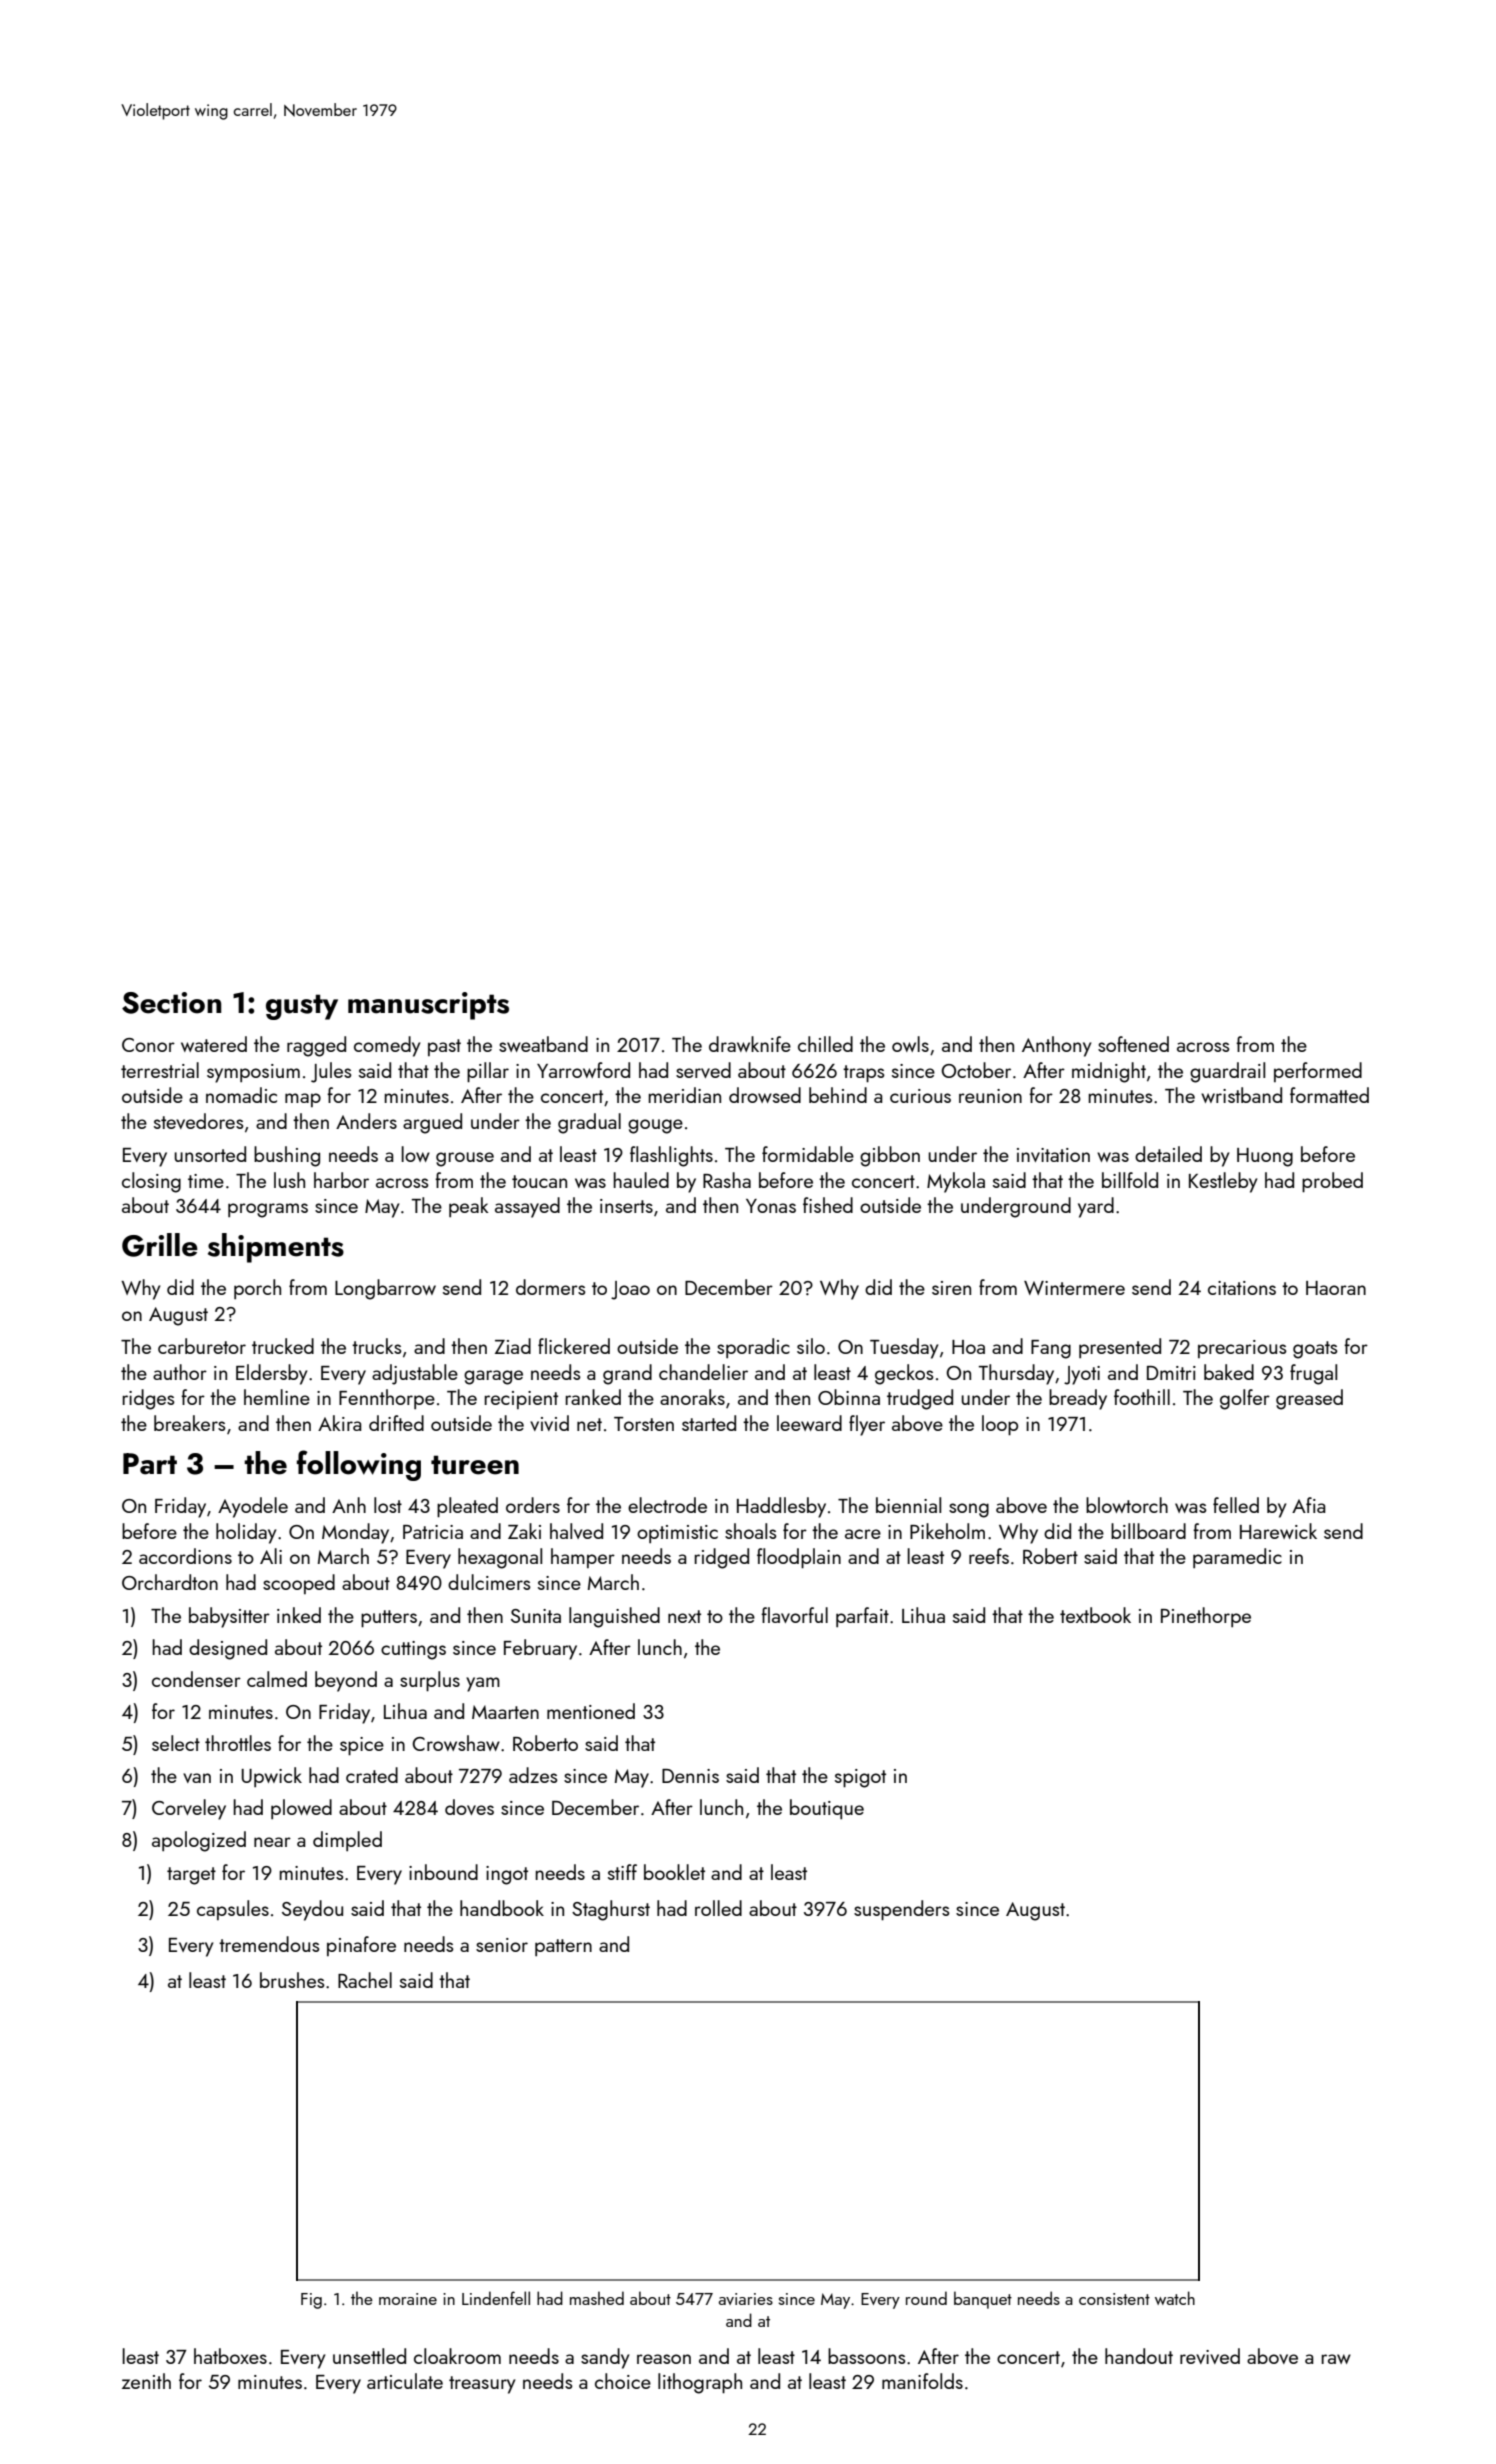 This document has height=2464, width=1496. I want to click on zenith, so click(146, 2381).
